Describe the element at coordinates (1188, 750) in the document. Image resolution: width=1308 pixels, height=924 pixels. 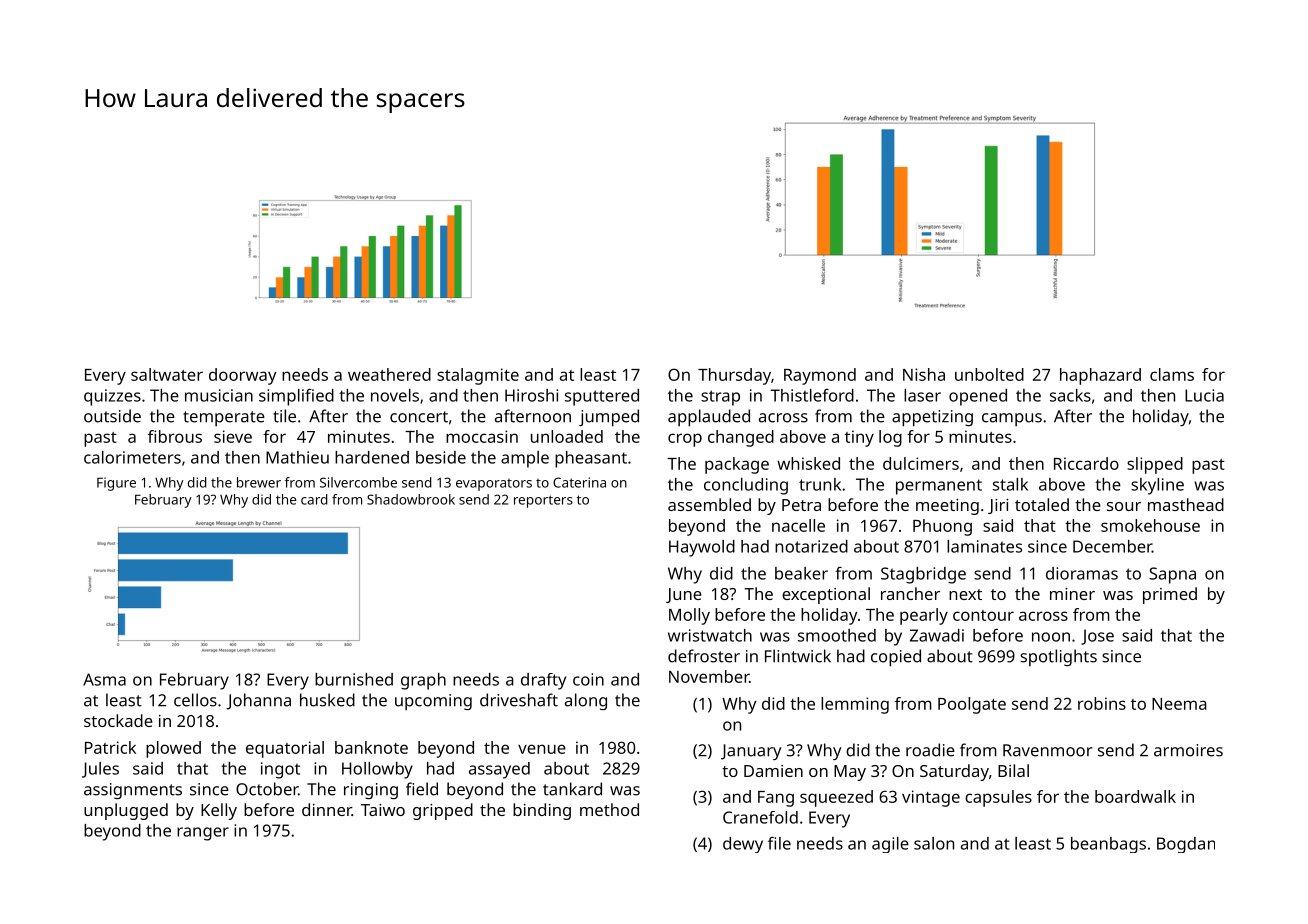
I see `armoires` at that location.
